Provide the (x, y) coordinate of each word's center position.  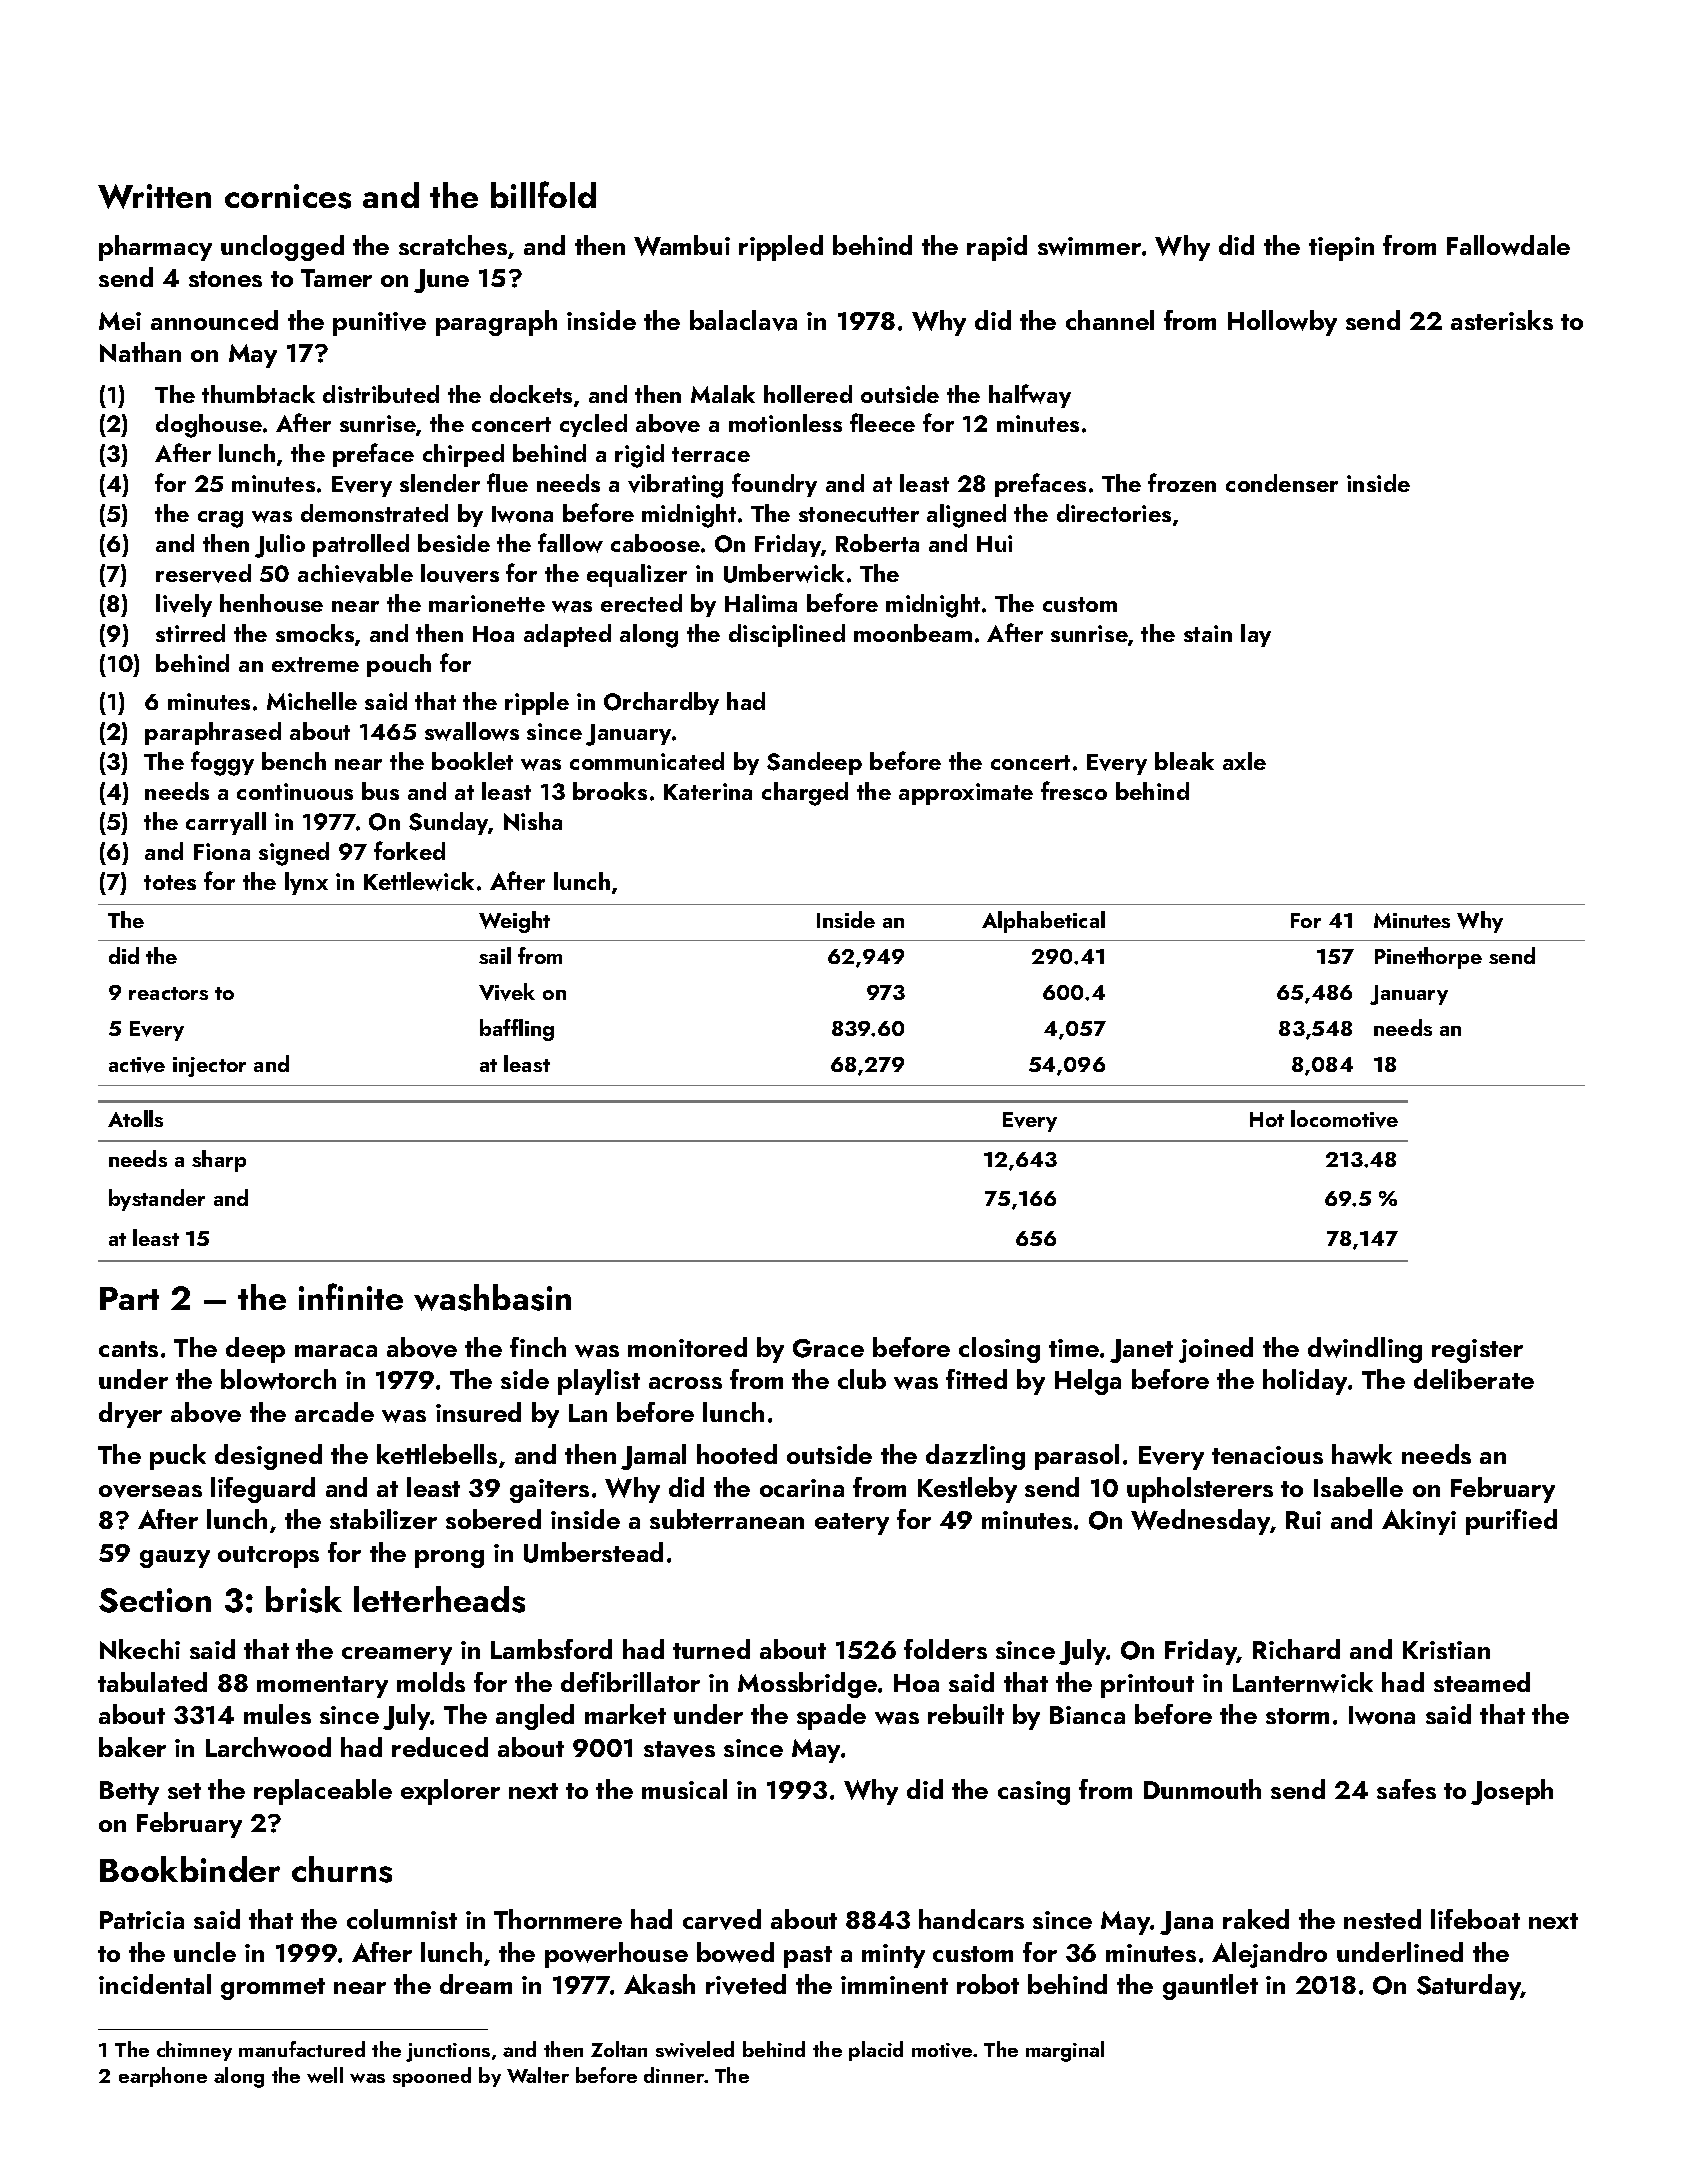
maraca (336, 1351)
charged (805, 794)
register (1477, 1351)
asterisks (1502, 320)
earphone (163, 2077)
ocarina (802, 1488)
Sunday (449, 823)
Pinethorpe (1428, 958)
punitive (379, 324)
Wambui (682, 245)
